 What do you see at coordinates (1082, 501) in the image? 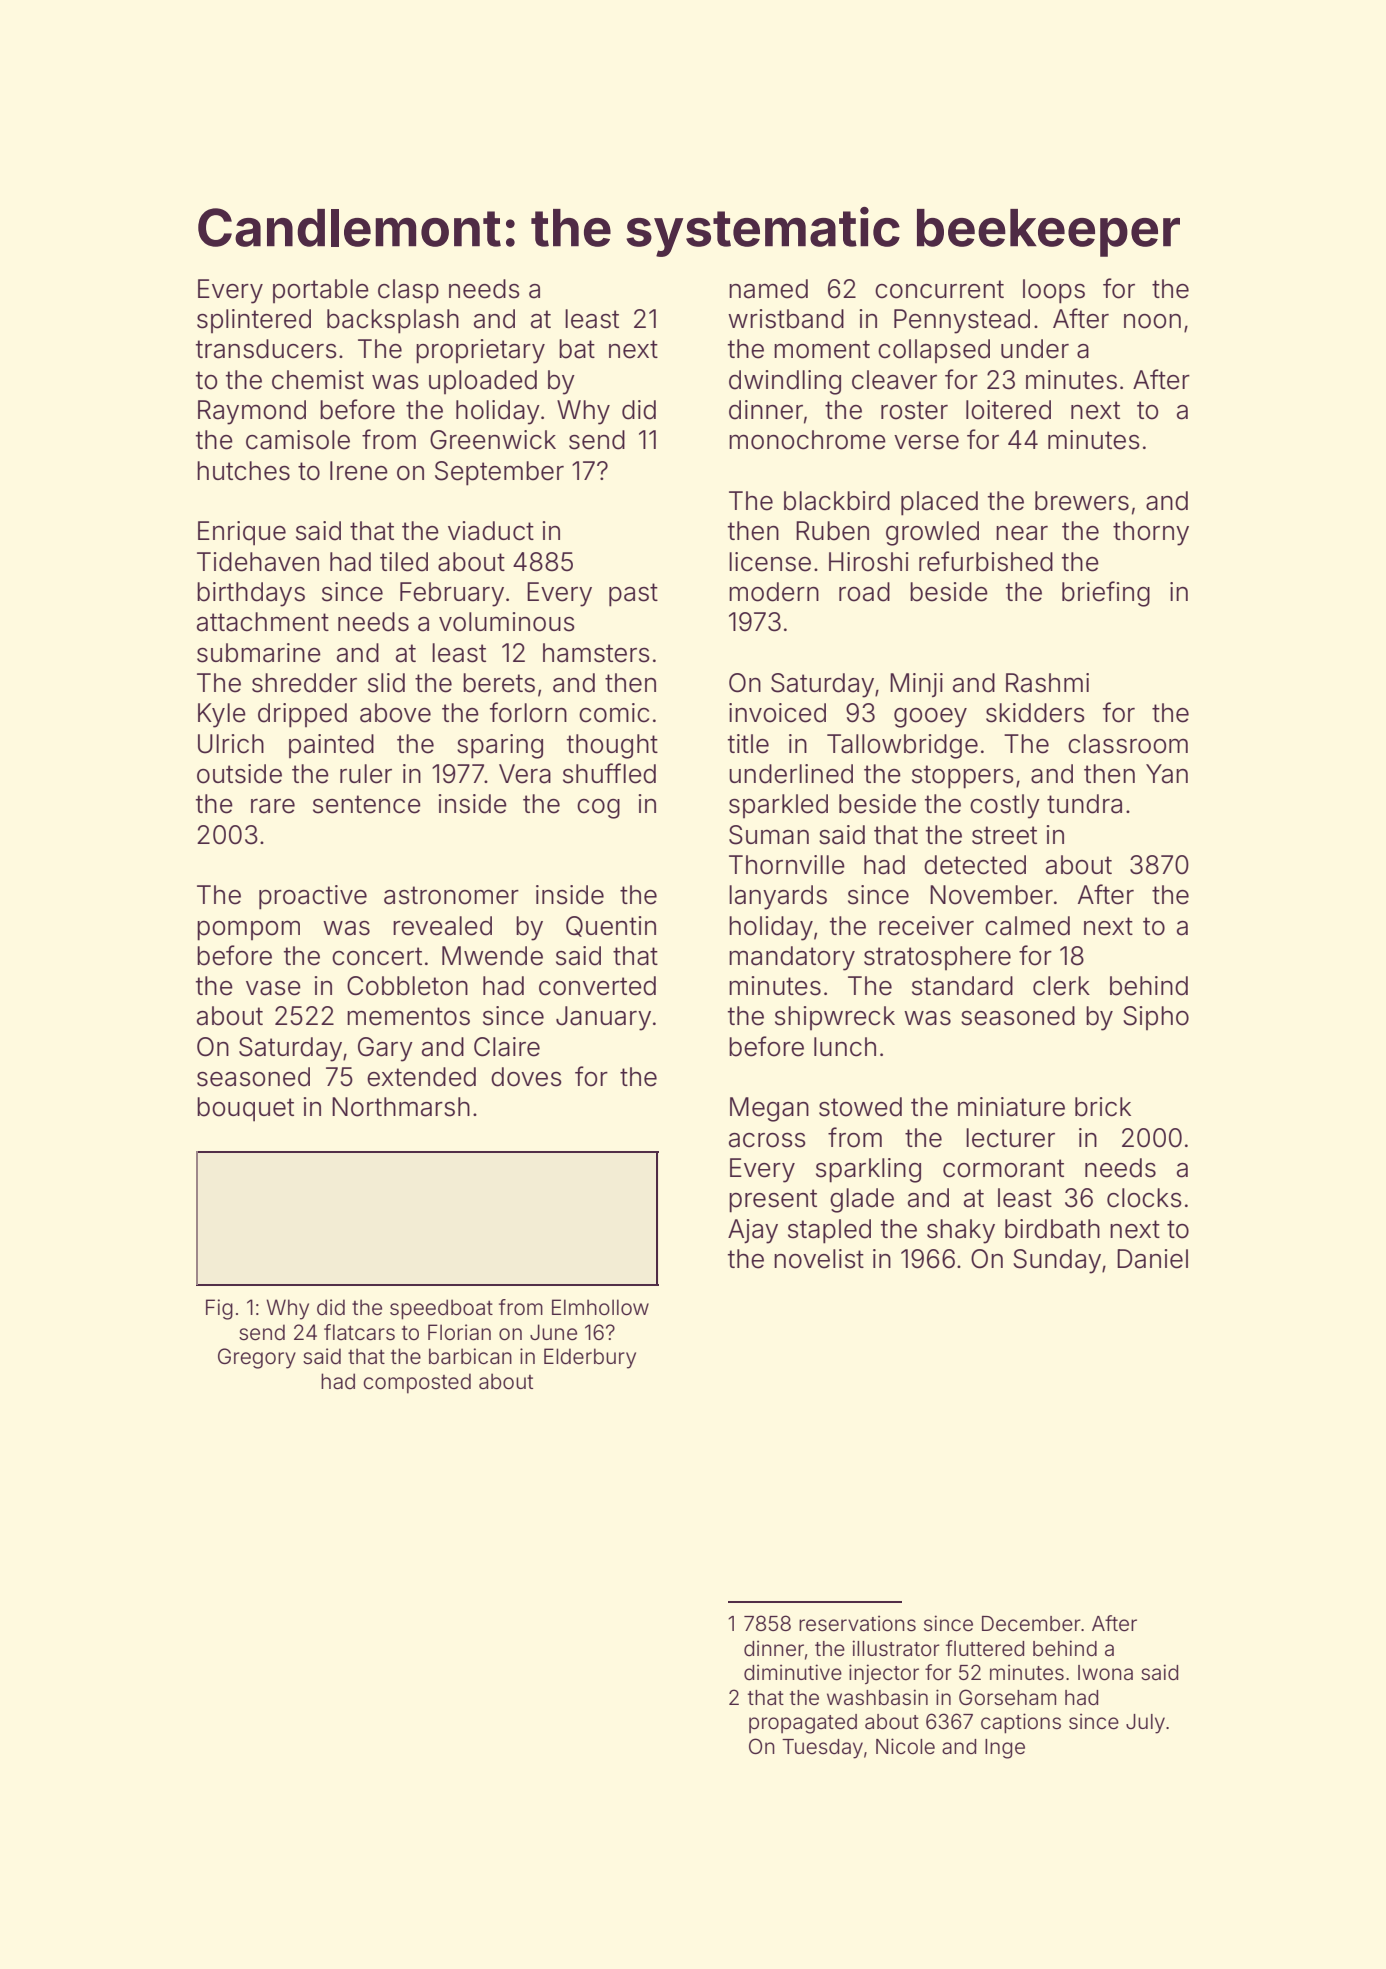
I see `brewers` at bounding box center [1082, 501].
